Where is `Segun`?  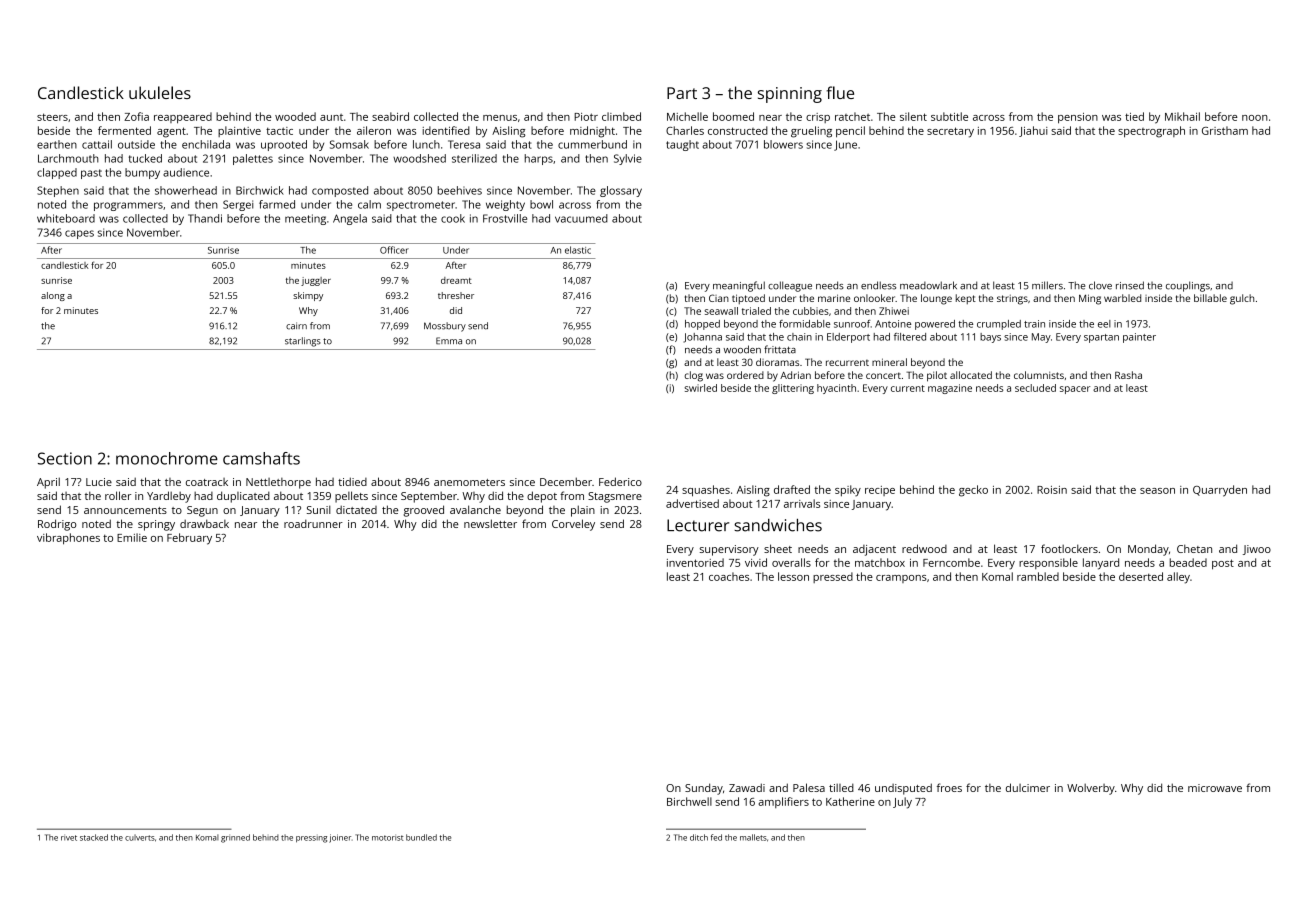
Segun is located at coordinates (202, 511).
